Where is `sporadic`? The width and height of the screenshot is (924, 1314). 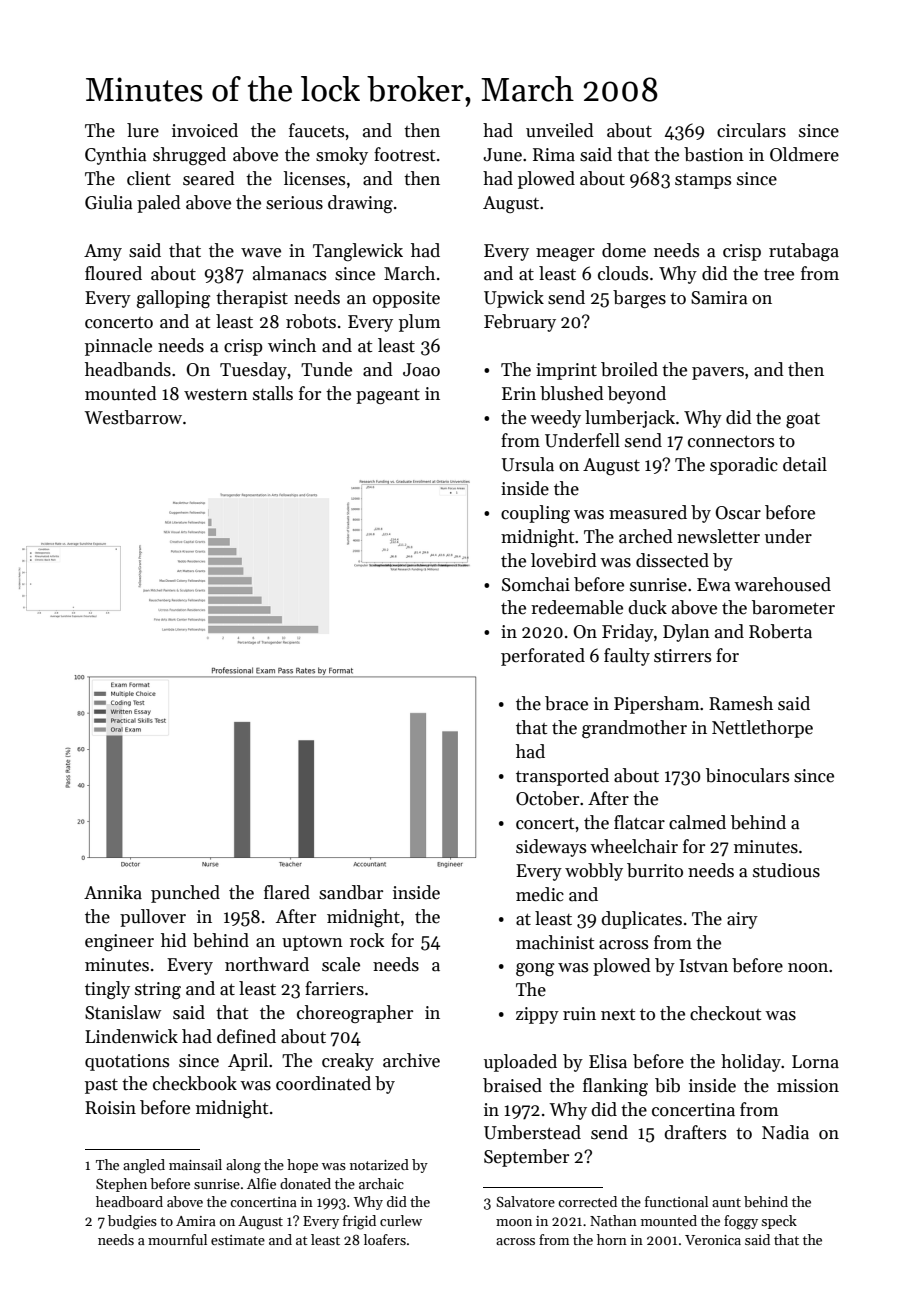
sporadic is located at coordinates (744, 466).
